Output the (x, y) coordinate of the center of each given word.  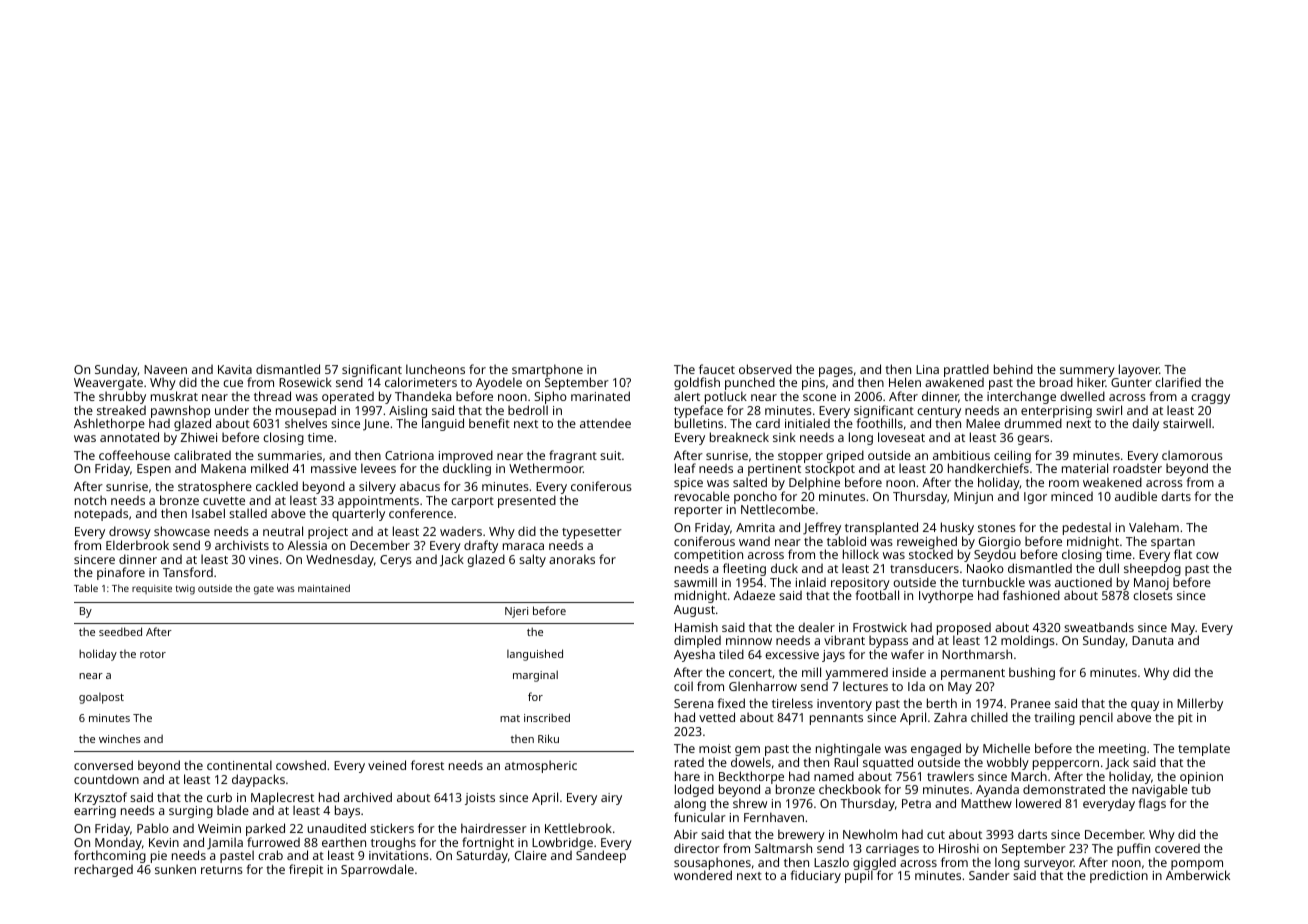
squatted (888, 763)
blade (233, 810)
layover (1139, 370)
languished (535, 655)
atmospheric (541, 766)
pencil (1096, 718)
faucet (717, 369)
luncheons (435, 369)
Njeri (516, 612)
